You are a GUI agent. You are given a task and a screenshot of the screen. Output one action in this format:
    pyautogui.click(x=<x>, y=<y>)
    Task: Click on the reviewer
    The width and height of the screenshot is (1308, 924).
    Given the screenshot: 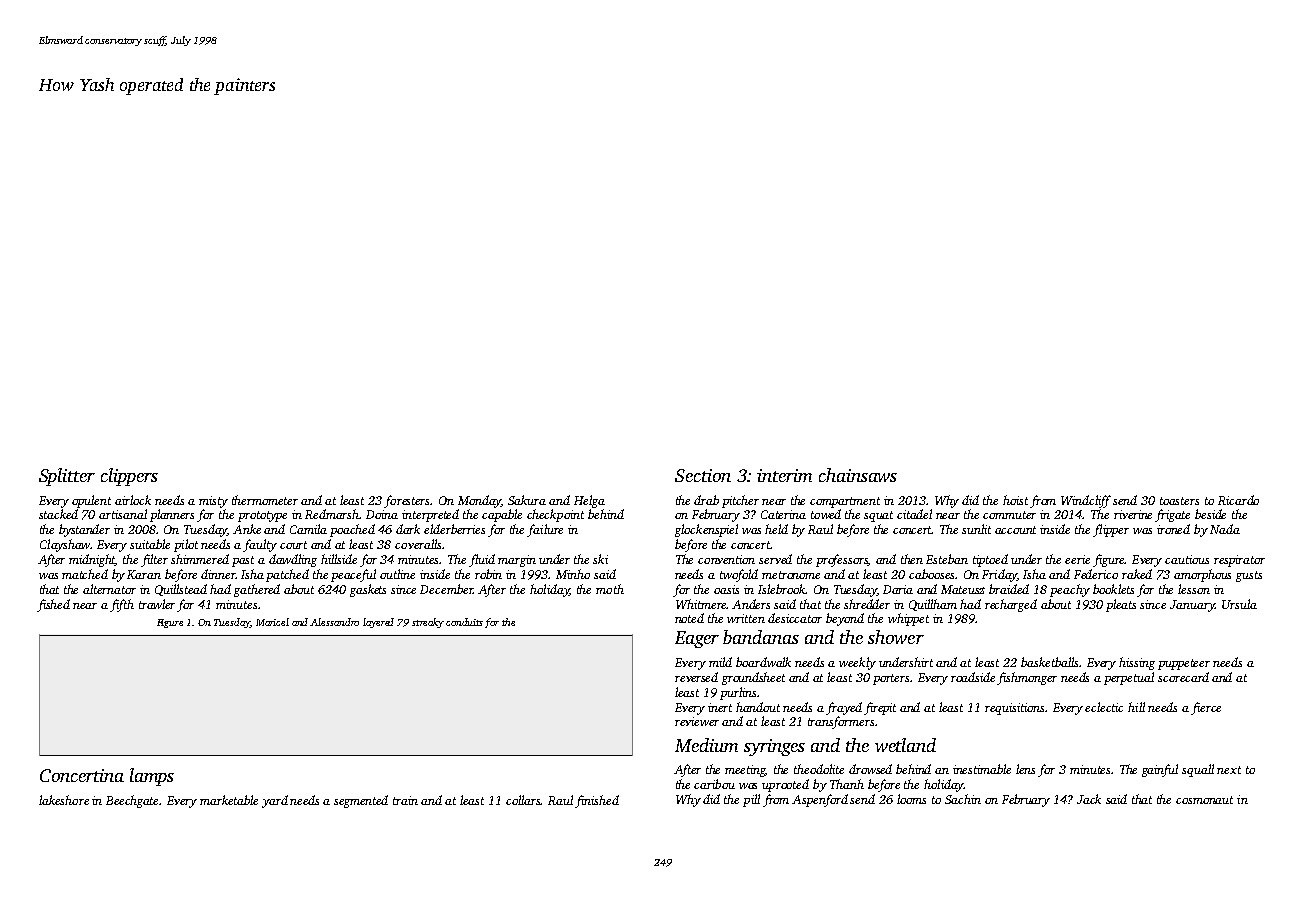 What is the action you would take?
    pyautogui.click(x=697, y=721)
